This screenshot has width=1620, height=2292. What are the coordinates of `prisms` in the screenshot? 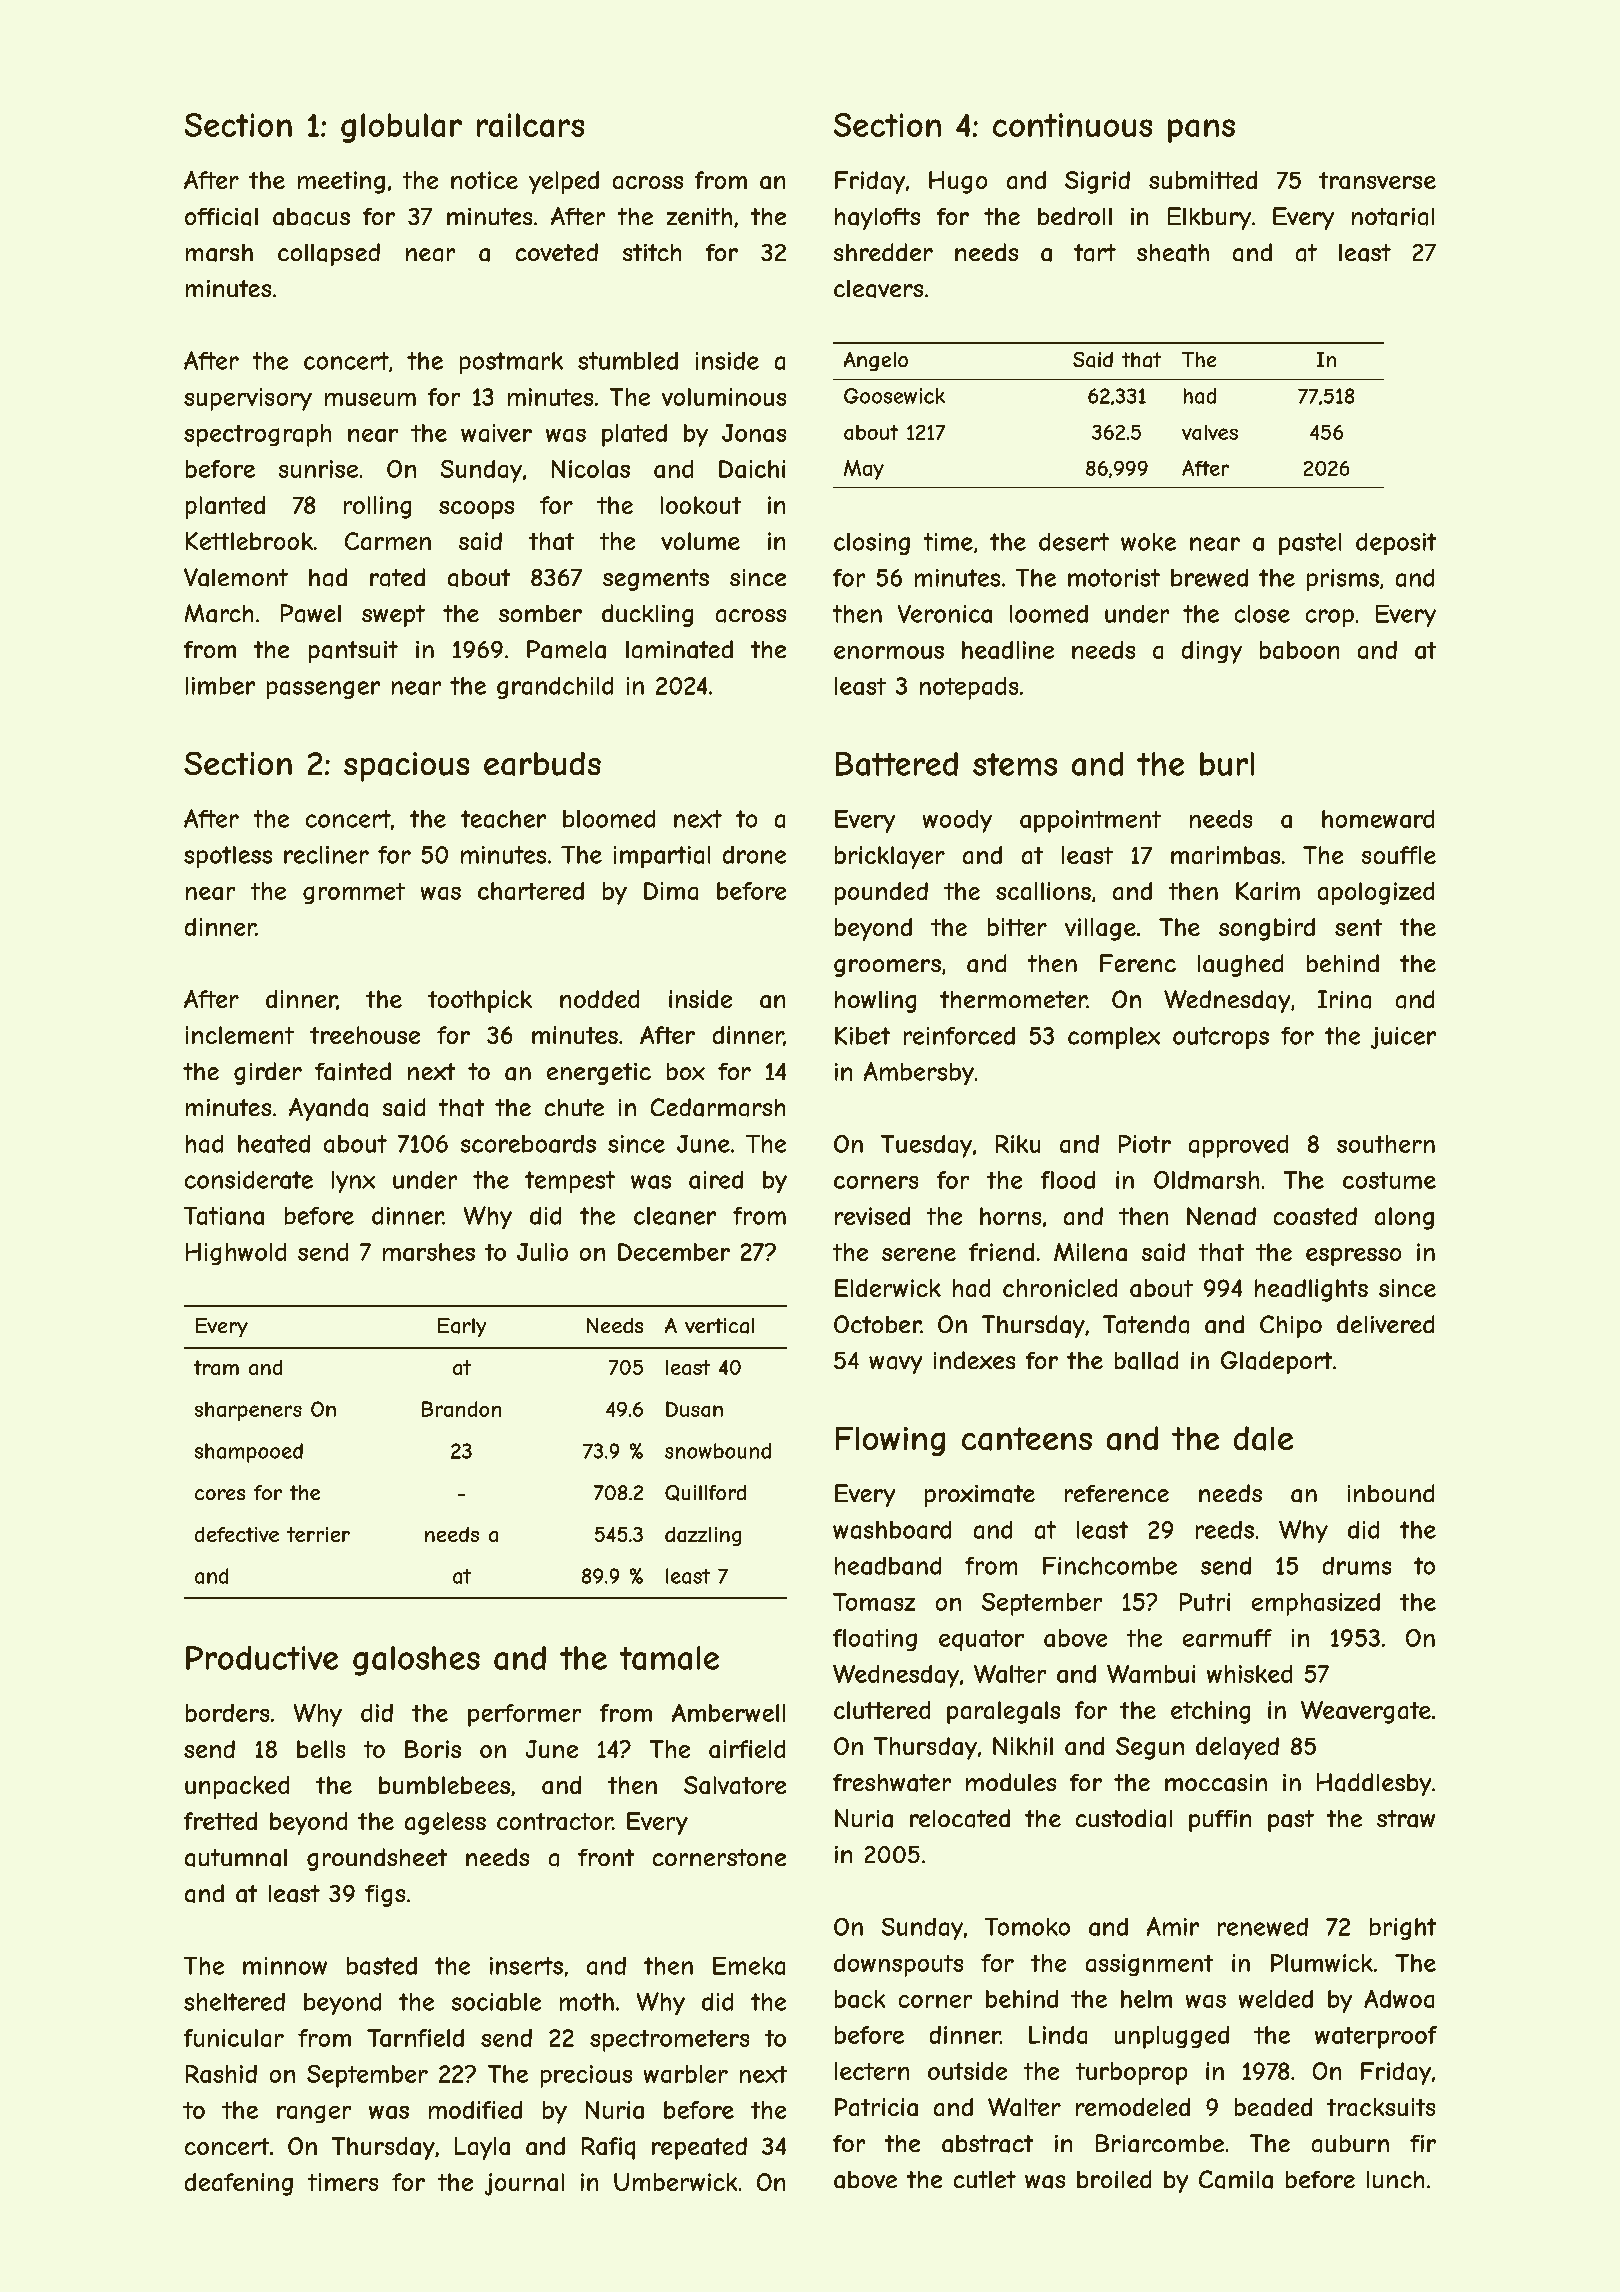 It's located at (1343, 580).
